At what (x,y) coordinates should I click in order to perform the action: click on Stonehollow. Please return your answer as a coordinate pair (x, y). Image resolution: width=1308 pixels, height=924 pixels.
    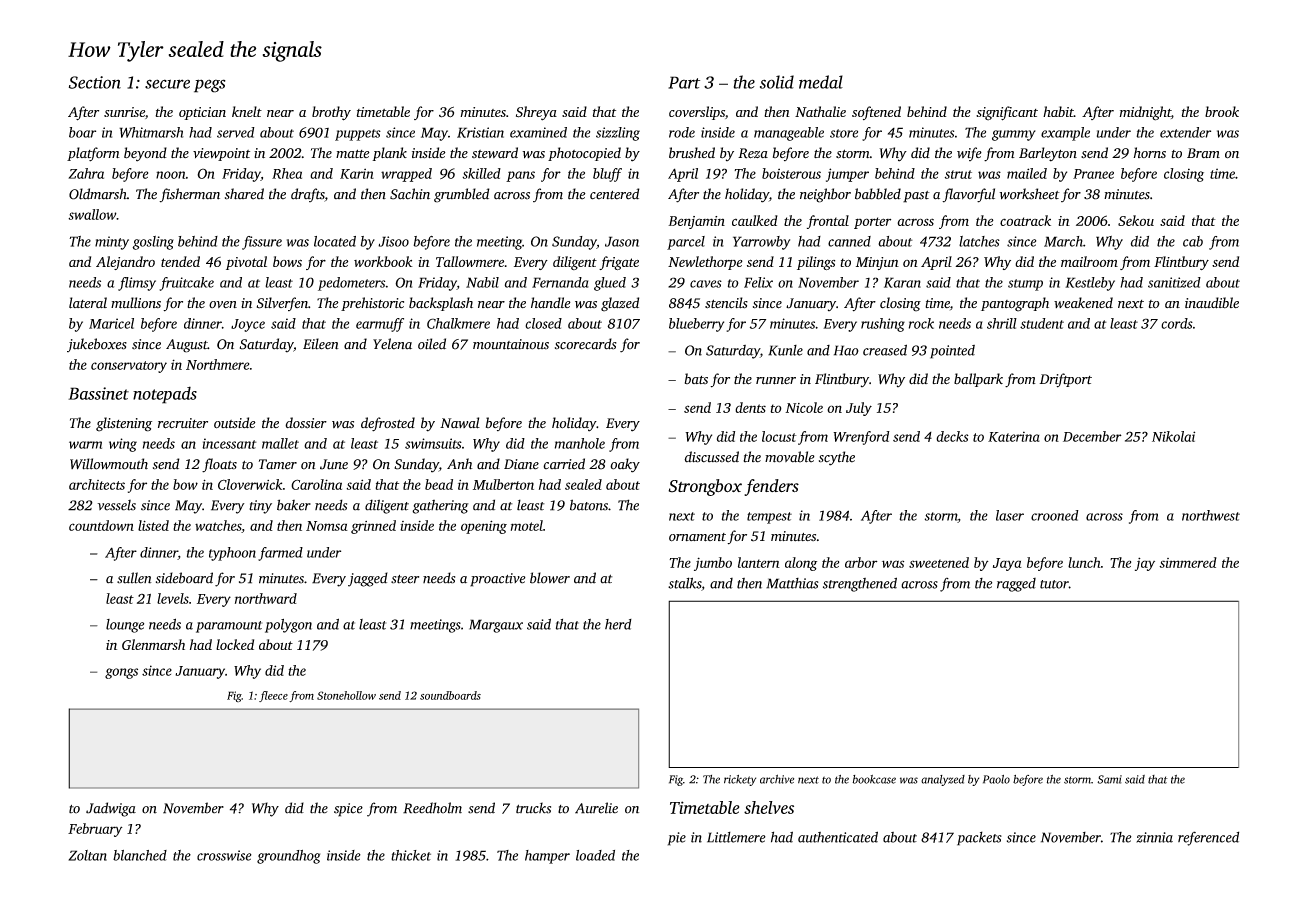
    Looking at the image, I should click on (346, 695).
